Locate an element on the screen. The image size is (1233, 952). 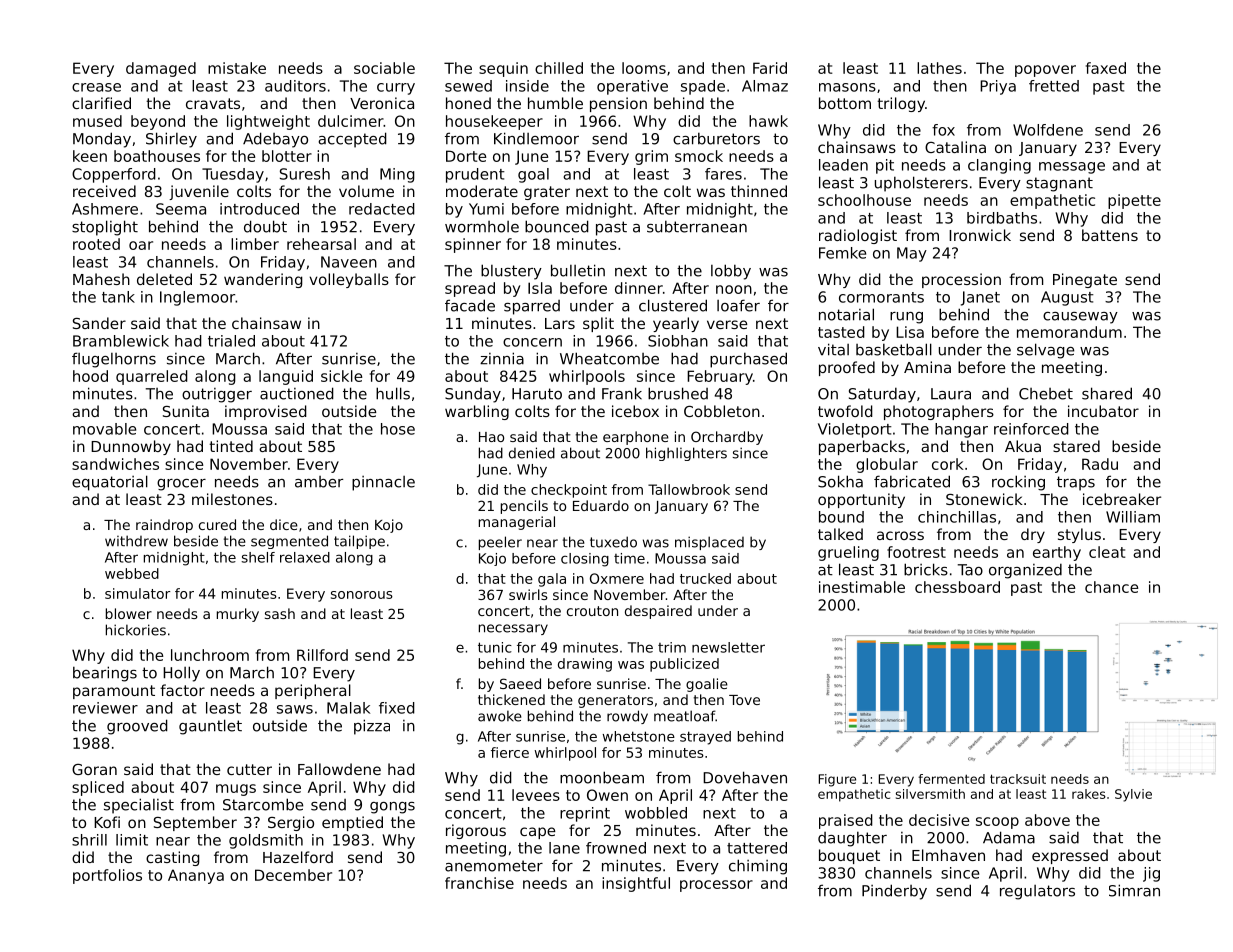
blower is located at coordinates (129, 613).
